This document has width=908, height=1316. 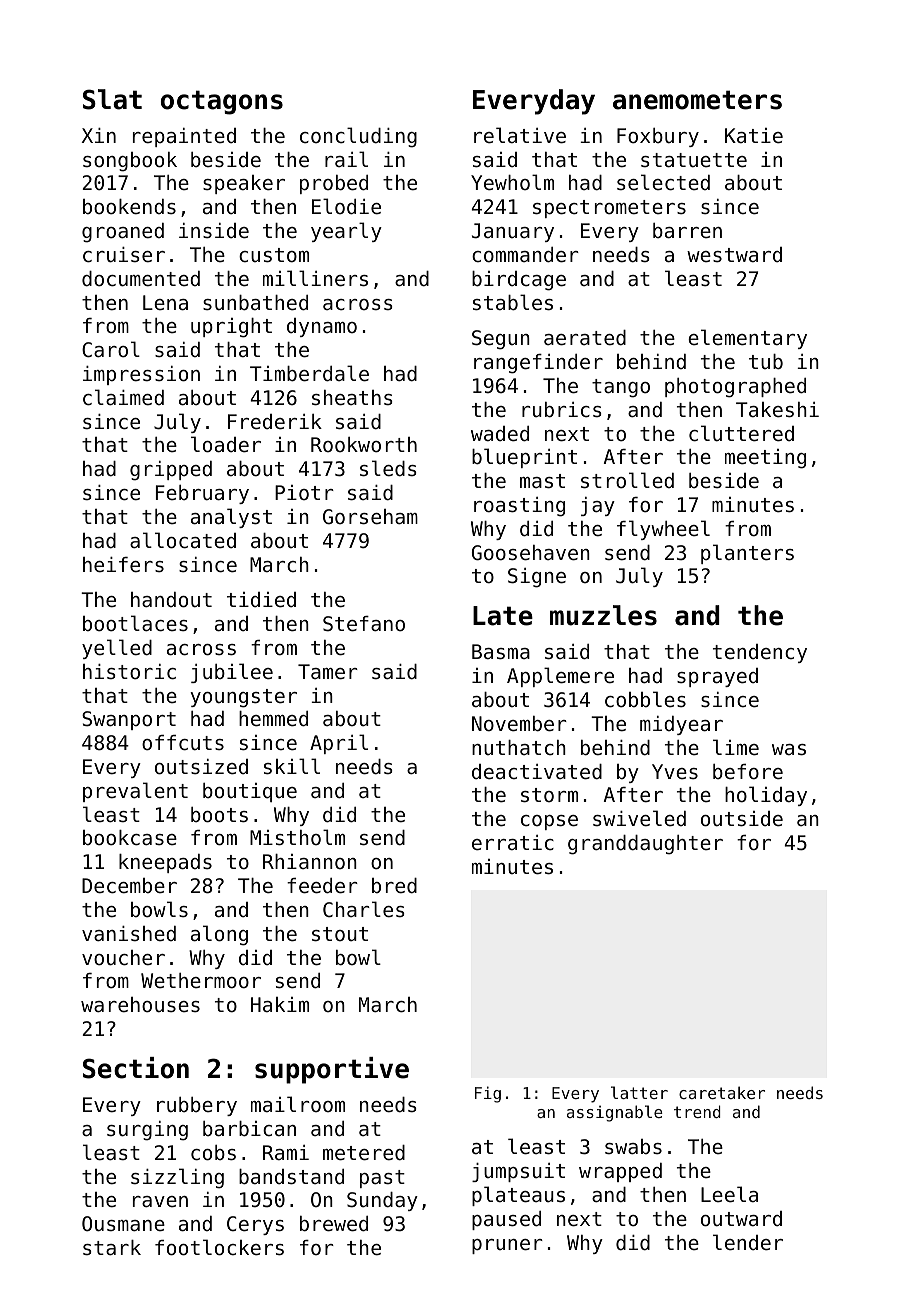 What do you see at coordinates (513, 843) in the document?
I see `erratic` at bounding box center [513, 843].
